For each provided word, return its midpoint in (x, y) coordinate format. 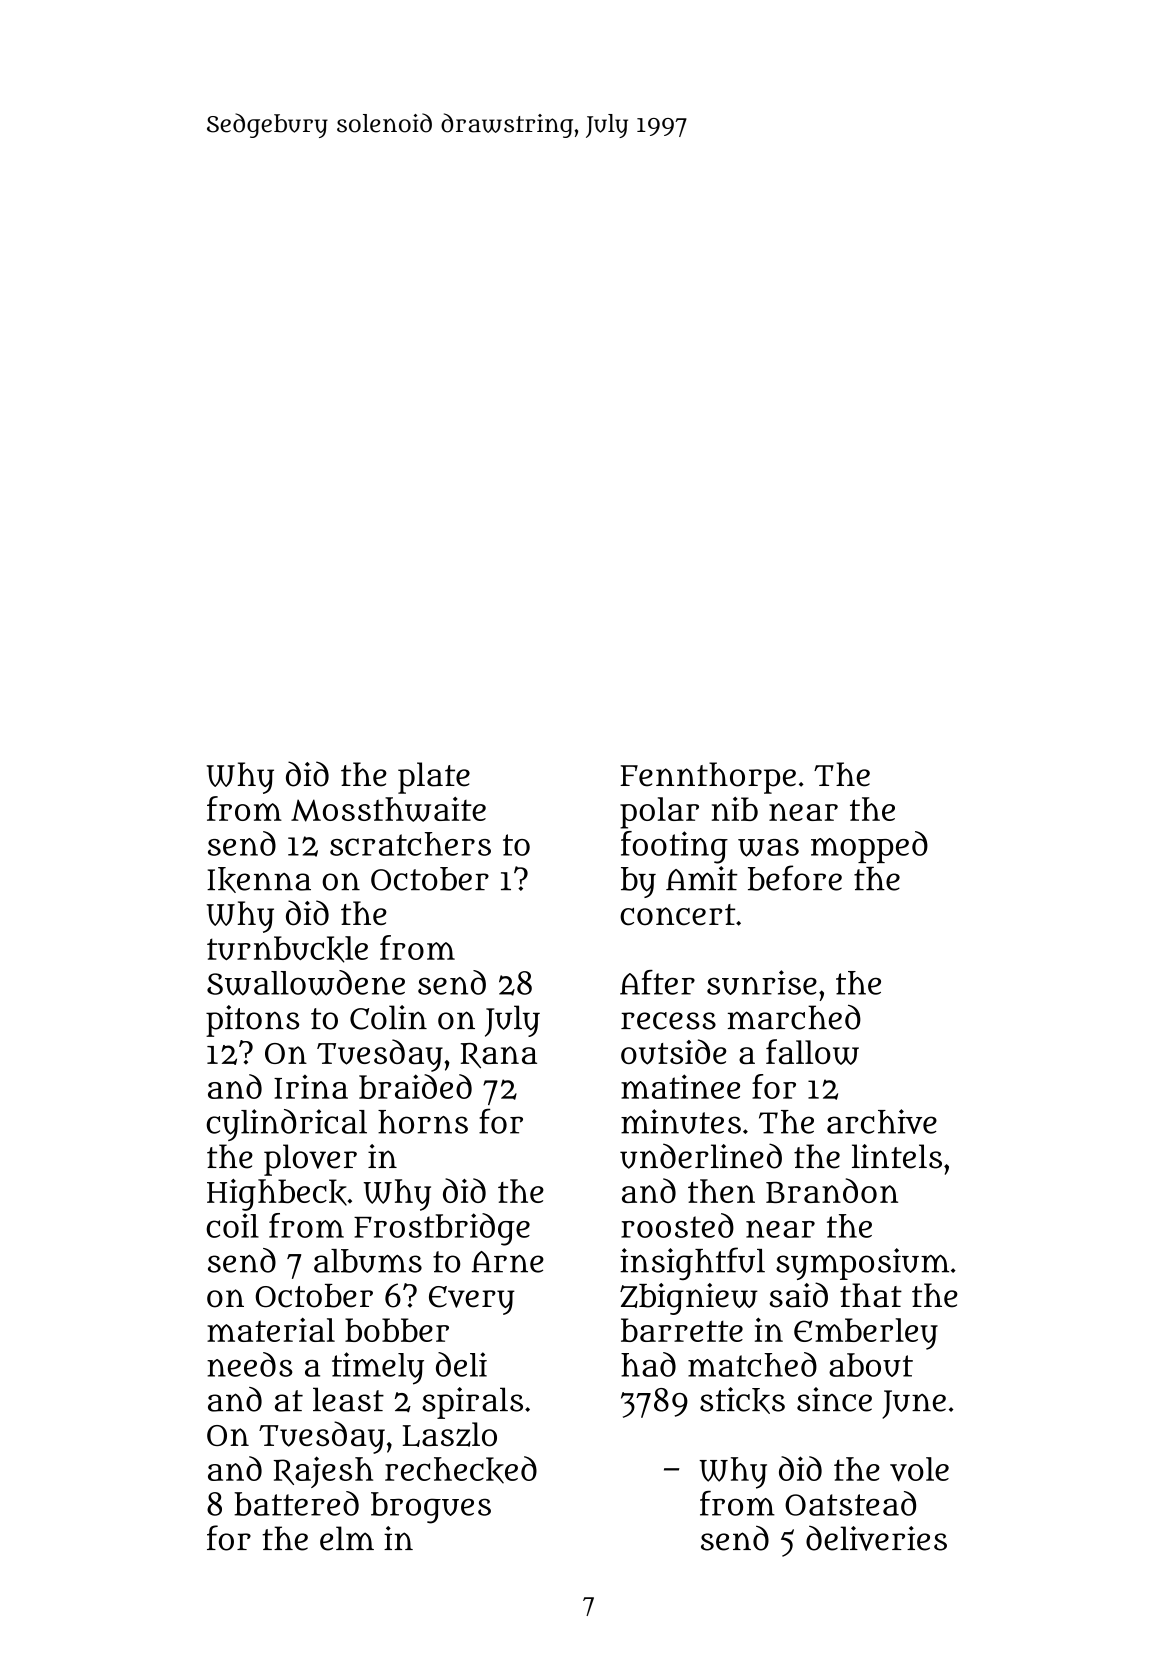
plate (434, 778)
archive (882, 1121)
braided (415, 1086)
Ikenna (259, 880)
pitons (252, 1021)
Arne (508, 1262)
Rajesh (323, 1472)
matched (752, 1364)
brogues (431, 1508)
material (271, 1330)
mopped (869, 847)
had (648, 1364)
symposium (862, 1264)
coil (232, 1226)
